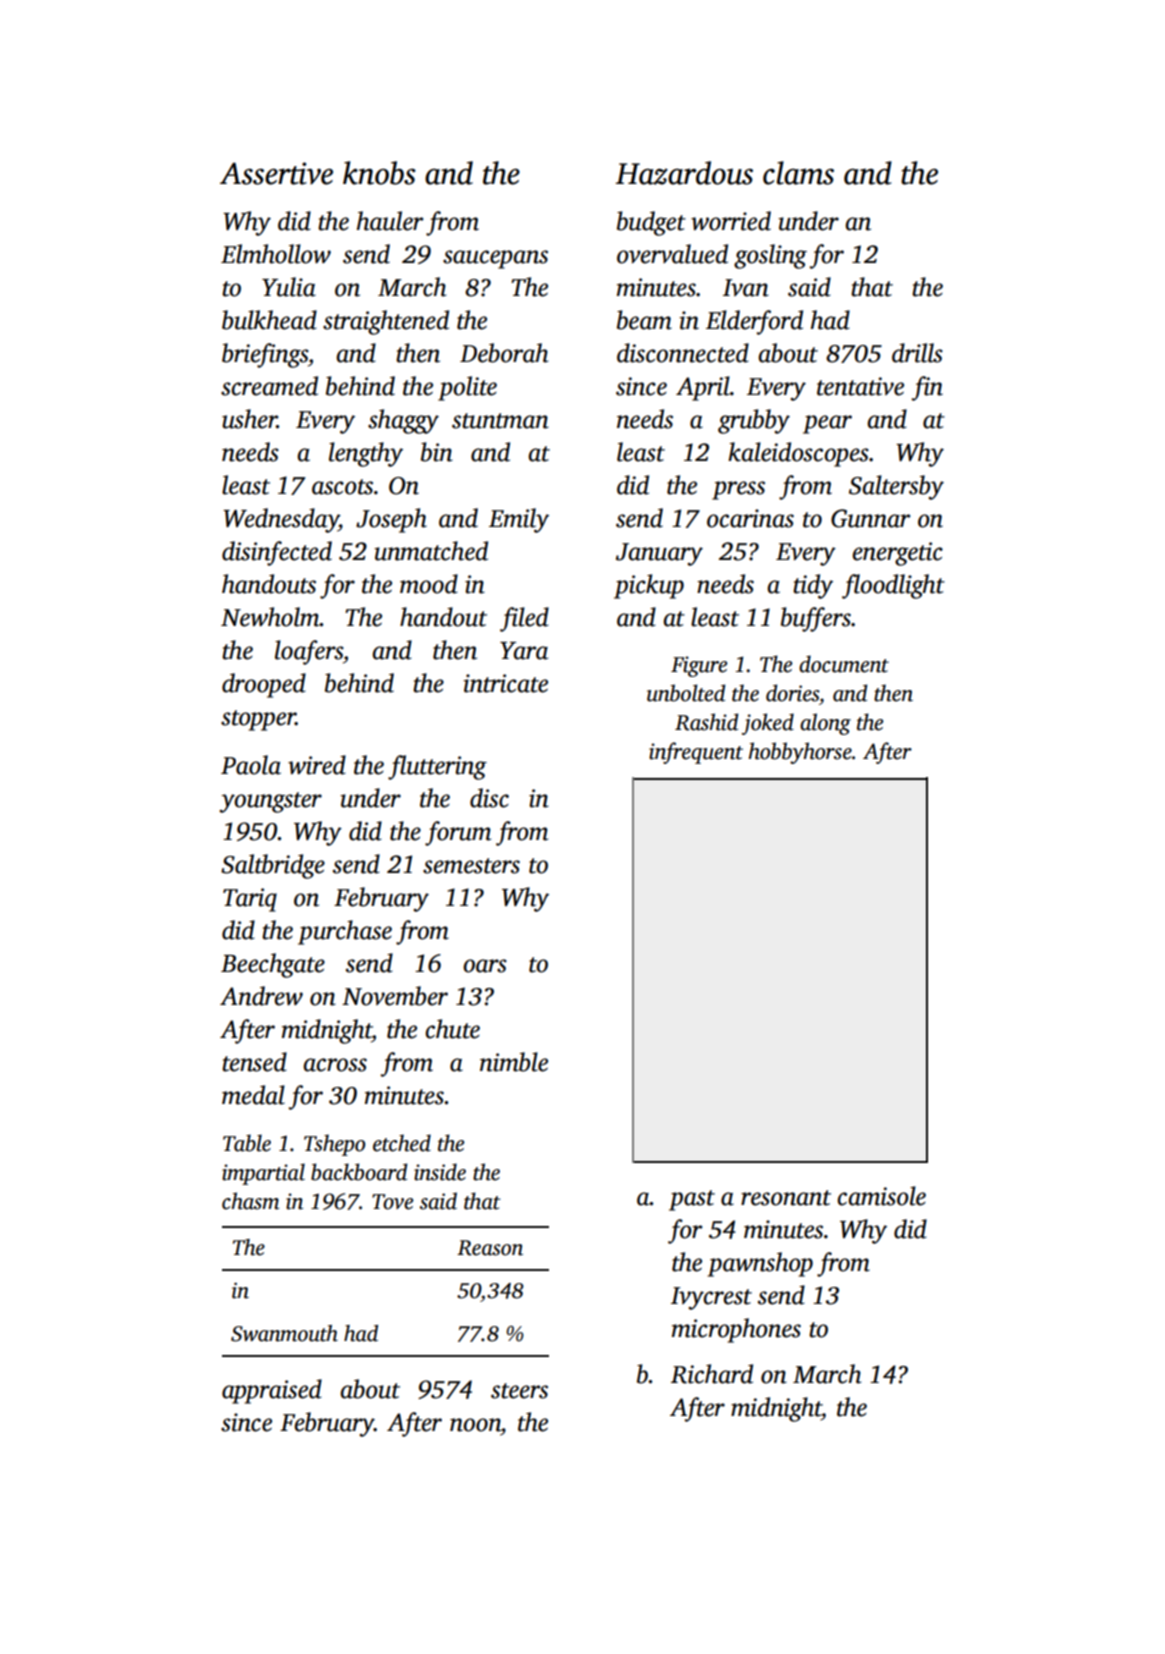 This document has height=1654, width=1165. I want to click on clams, so click(798, 173).
